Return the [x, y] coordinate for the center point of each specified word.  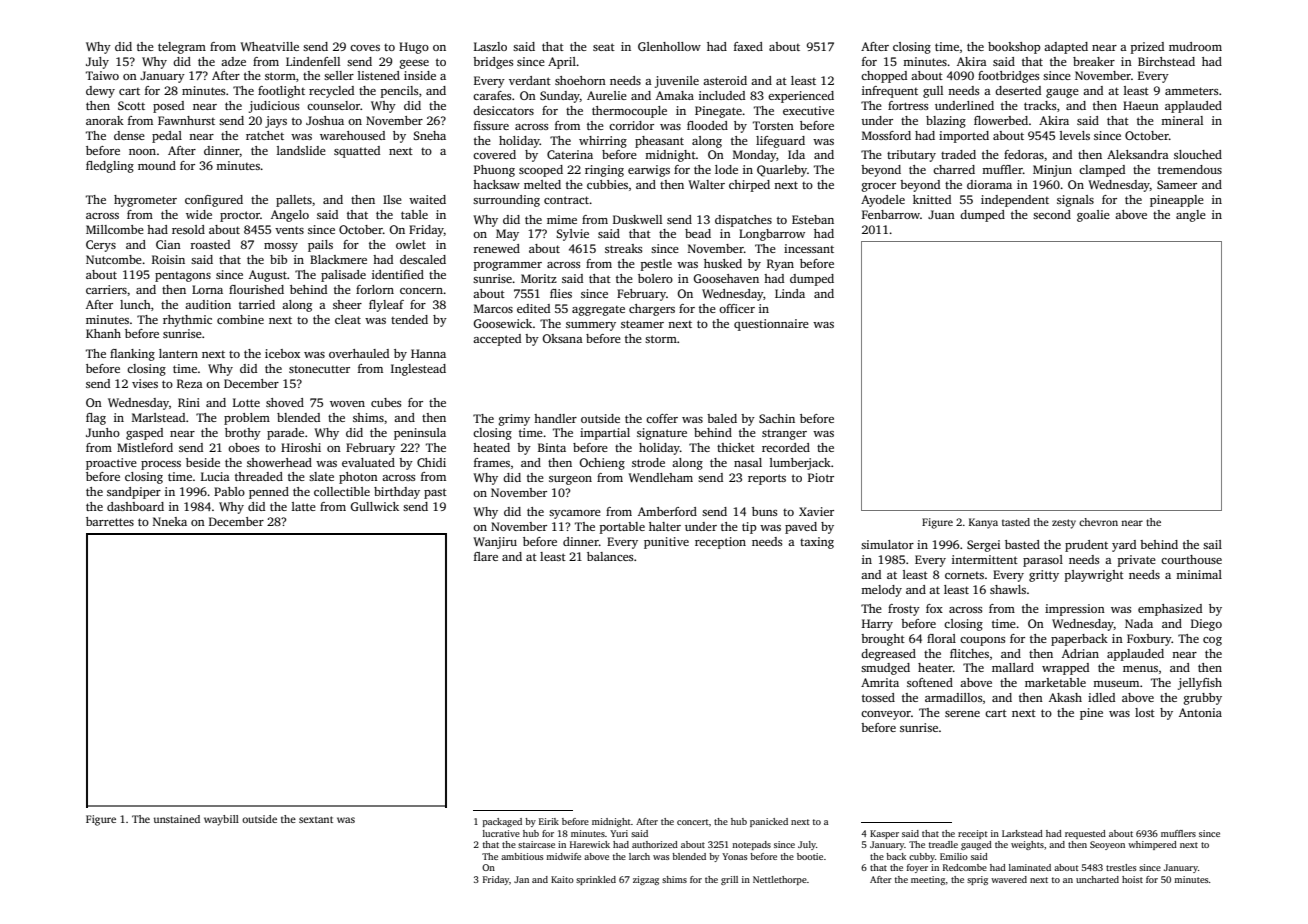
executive [808, 110]
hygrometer [145, 201]
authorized [655, 844]
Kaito [562, 879]
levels [1075, 135]
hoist [1132, 879]
